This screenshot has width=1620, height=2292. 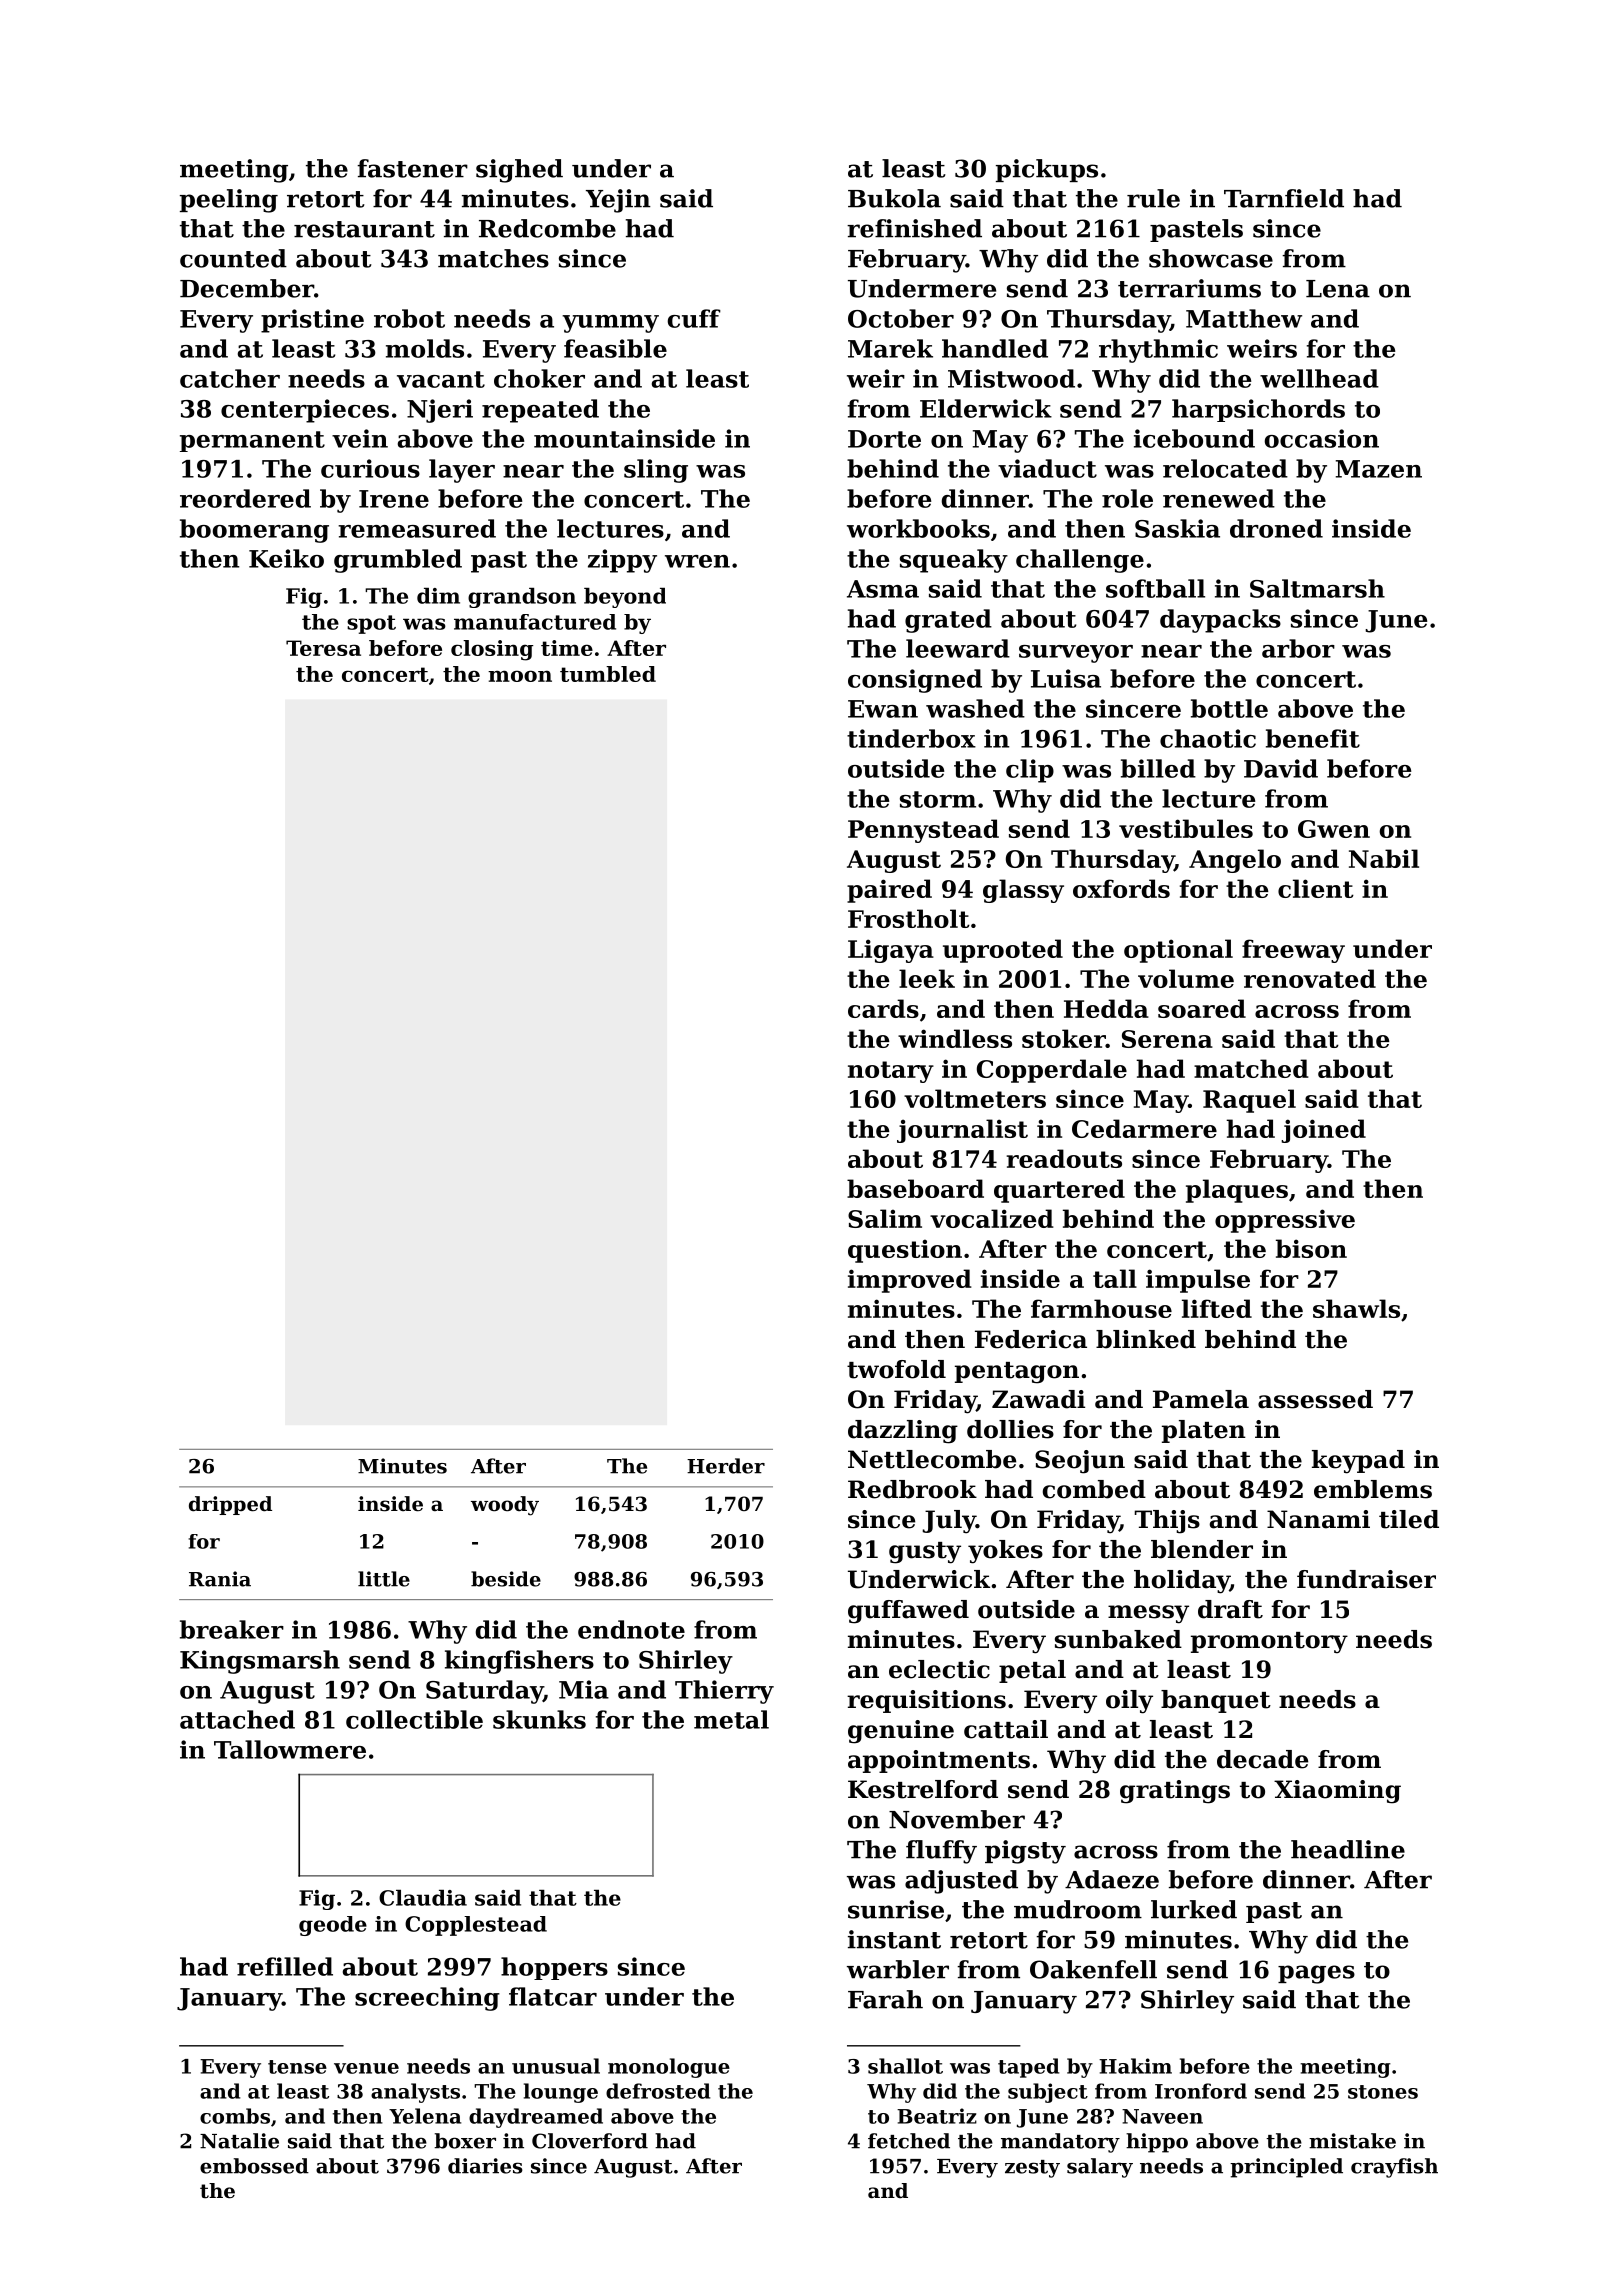 What do you see at coordinates (910, 1281) in the screenshot?
I see `improved` at bounding box center [910, 1281].
